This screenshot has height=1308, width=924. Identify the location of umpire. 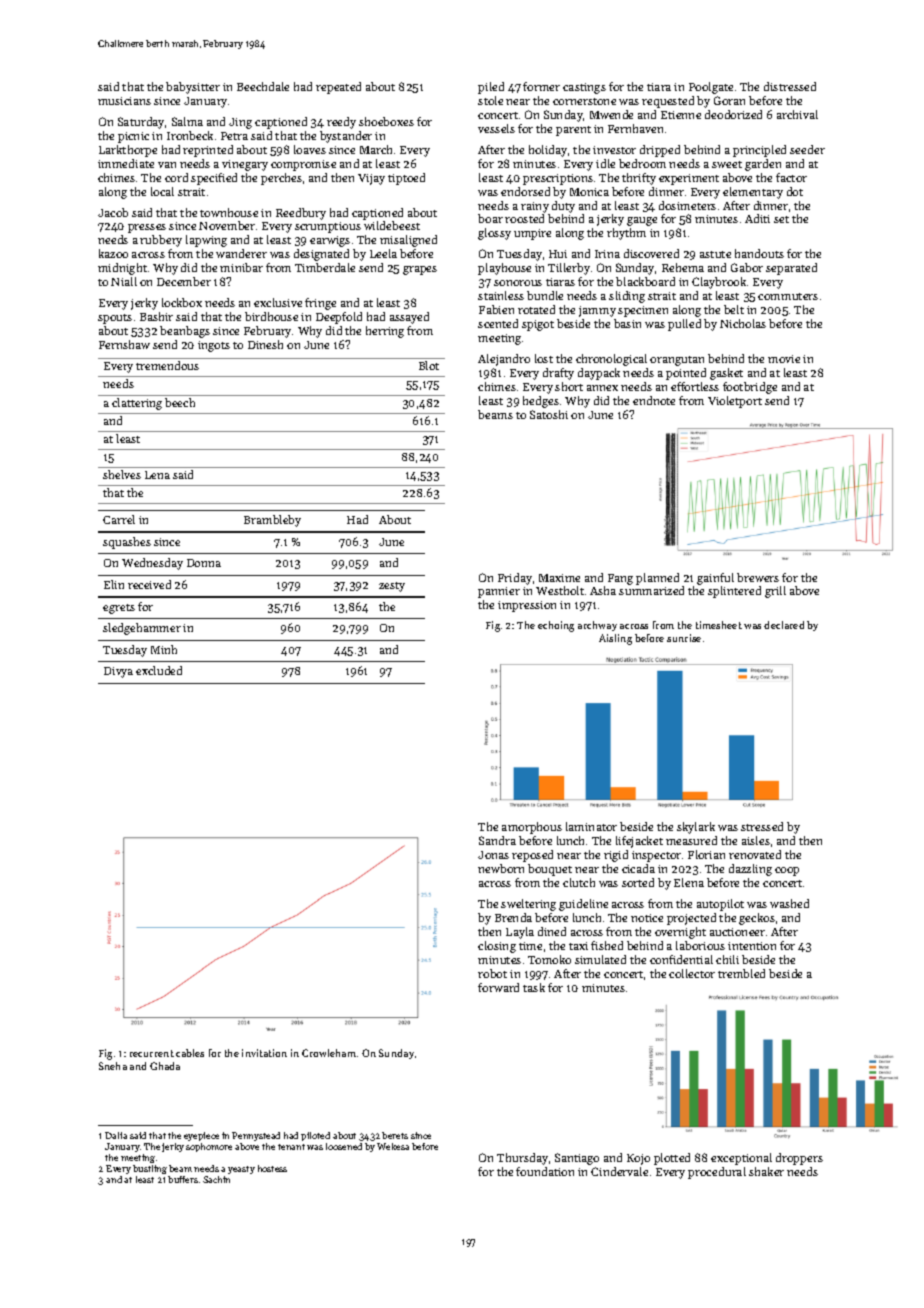
(532, 234).
